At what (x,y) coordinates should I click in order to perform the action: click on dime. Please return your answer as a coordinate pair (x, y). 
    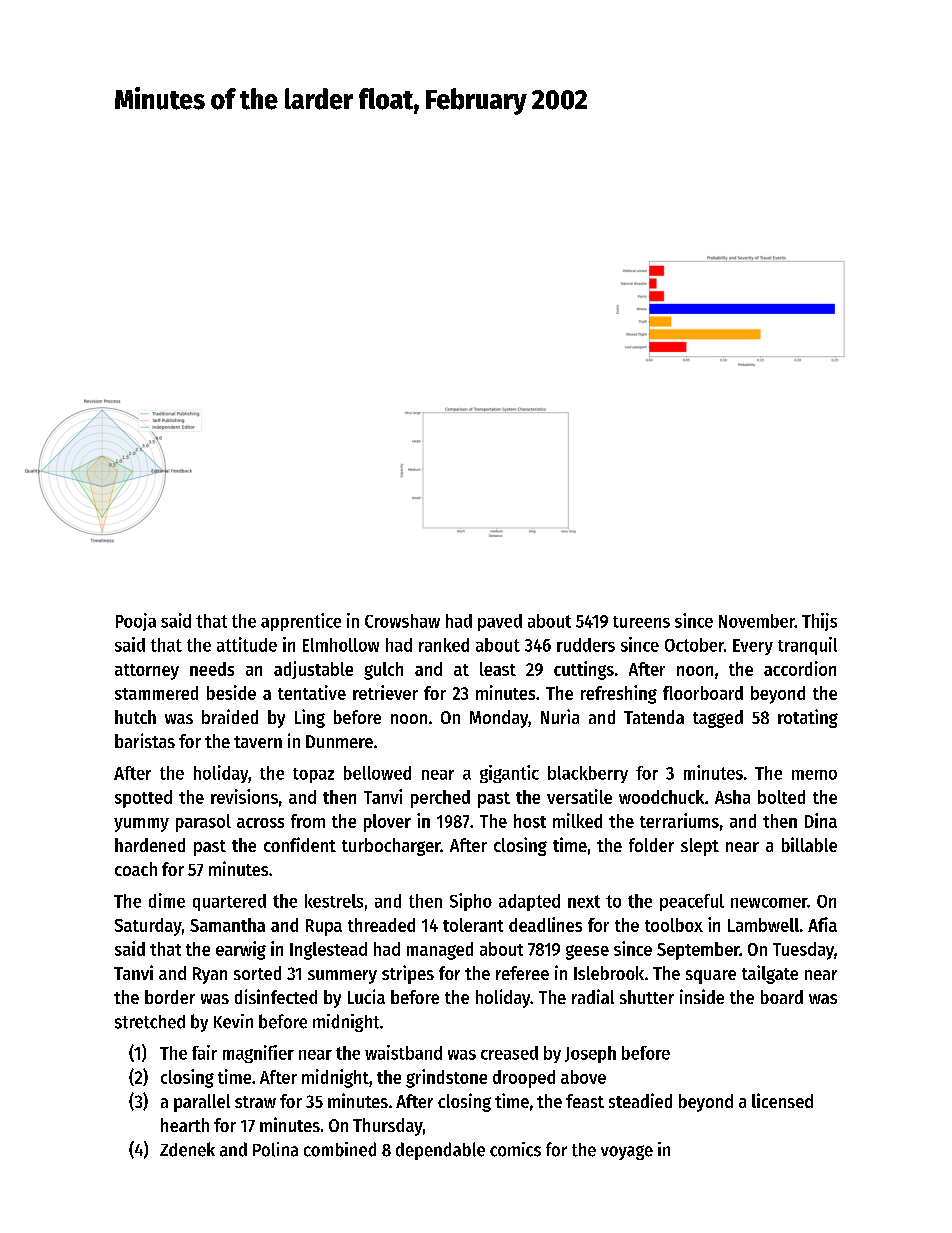
    Looking at the image, I should click on (167, 900).
